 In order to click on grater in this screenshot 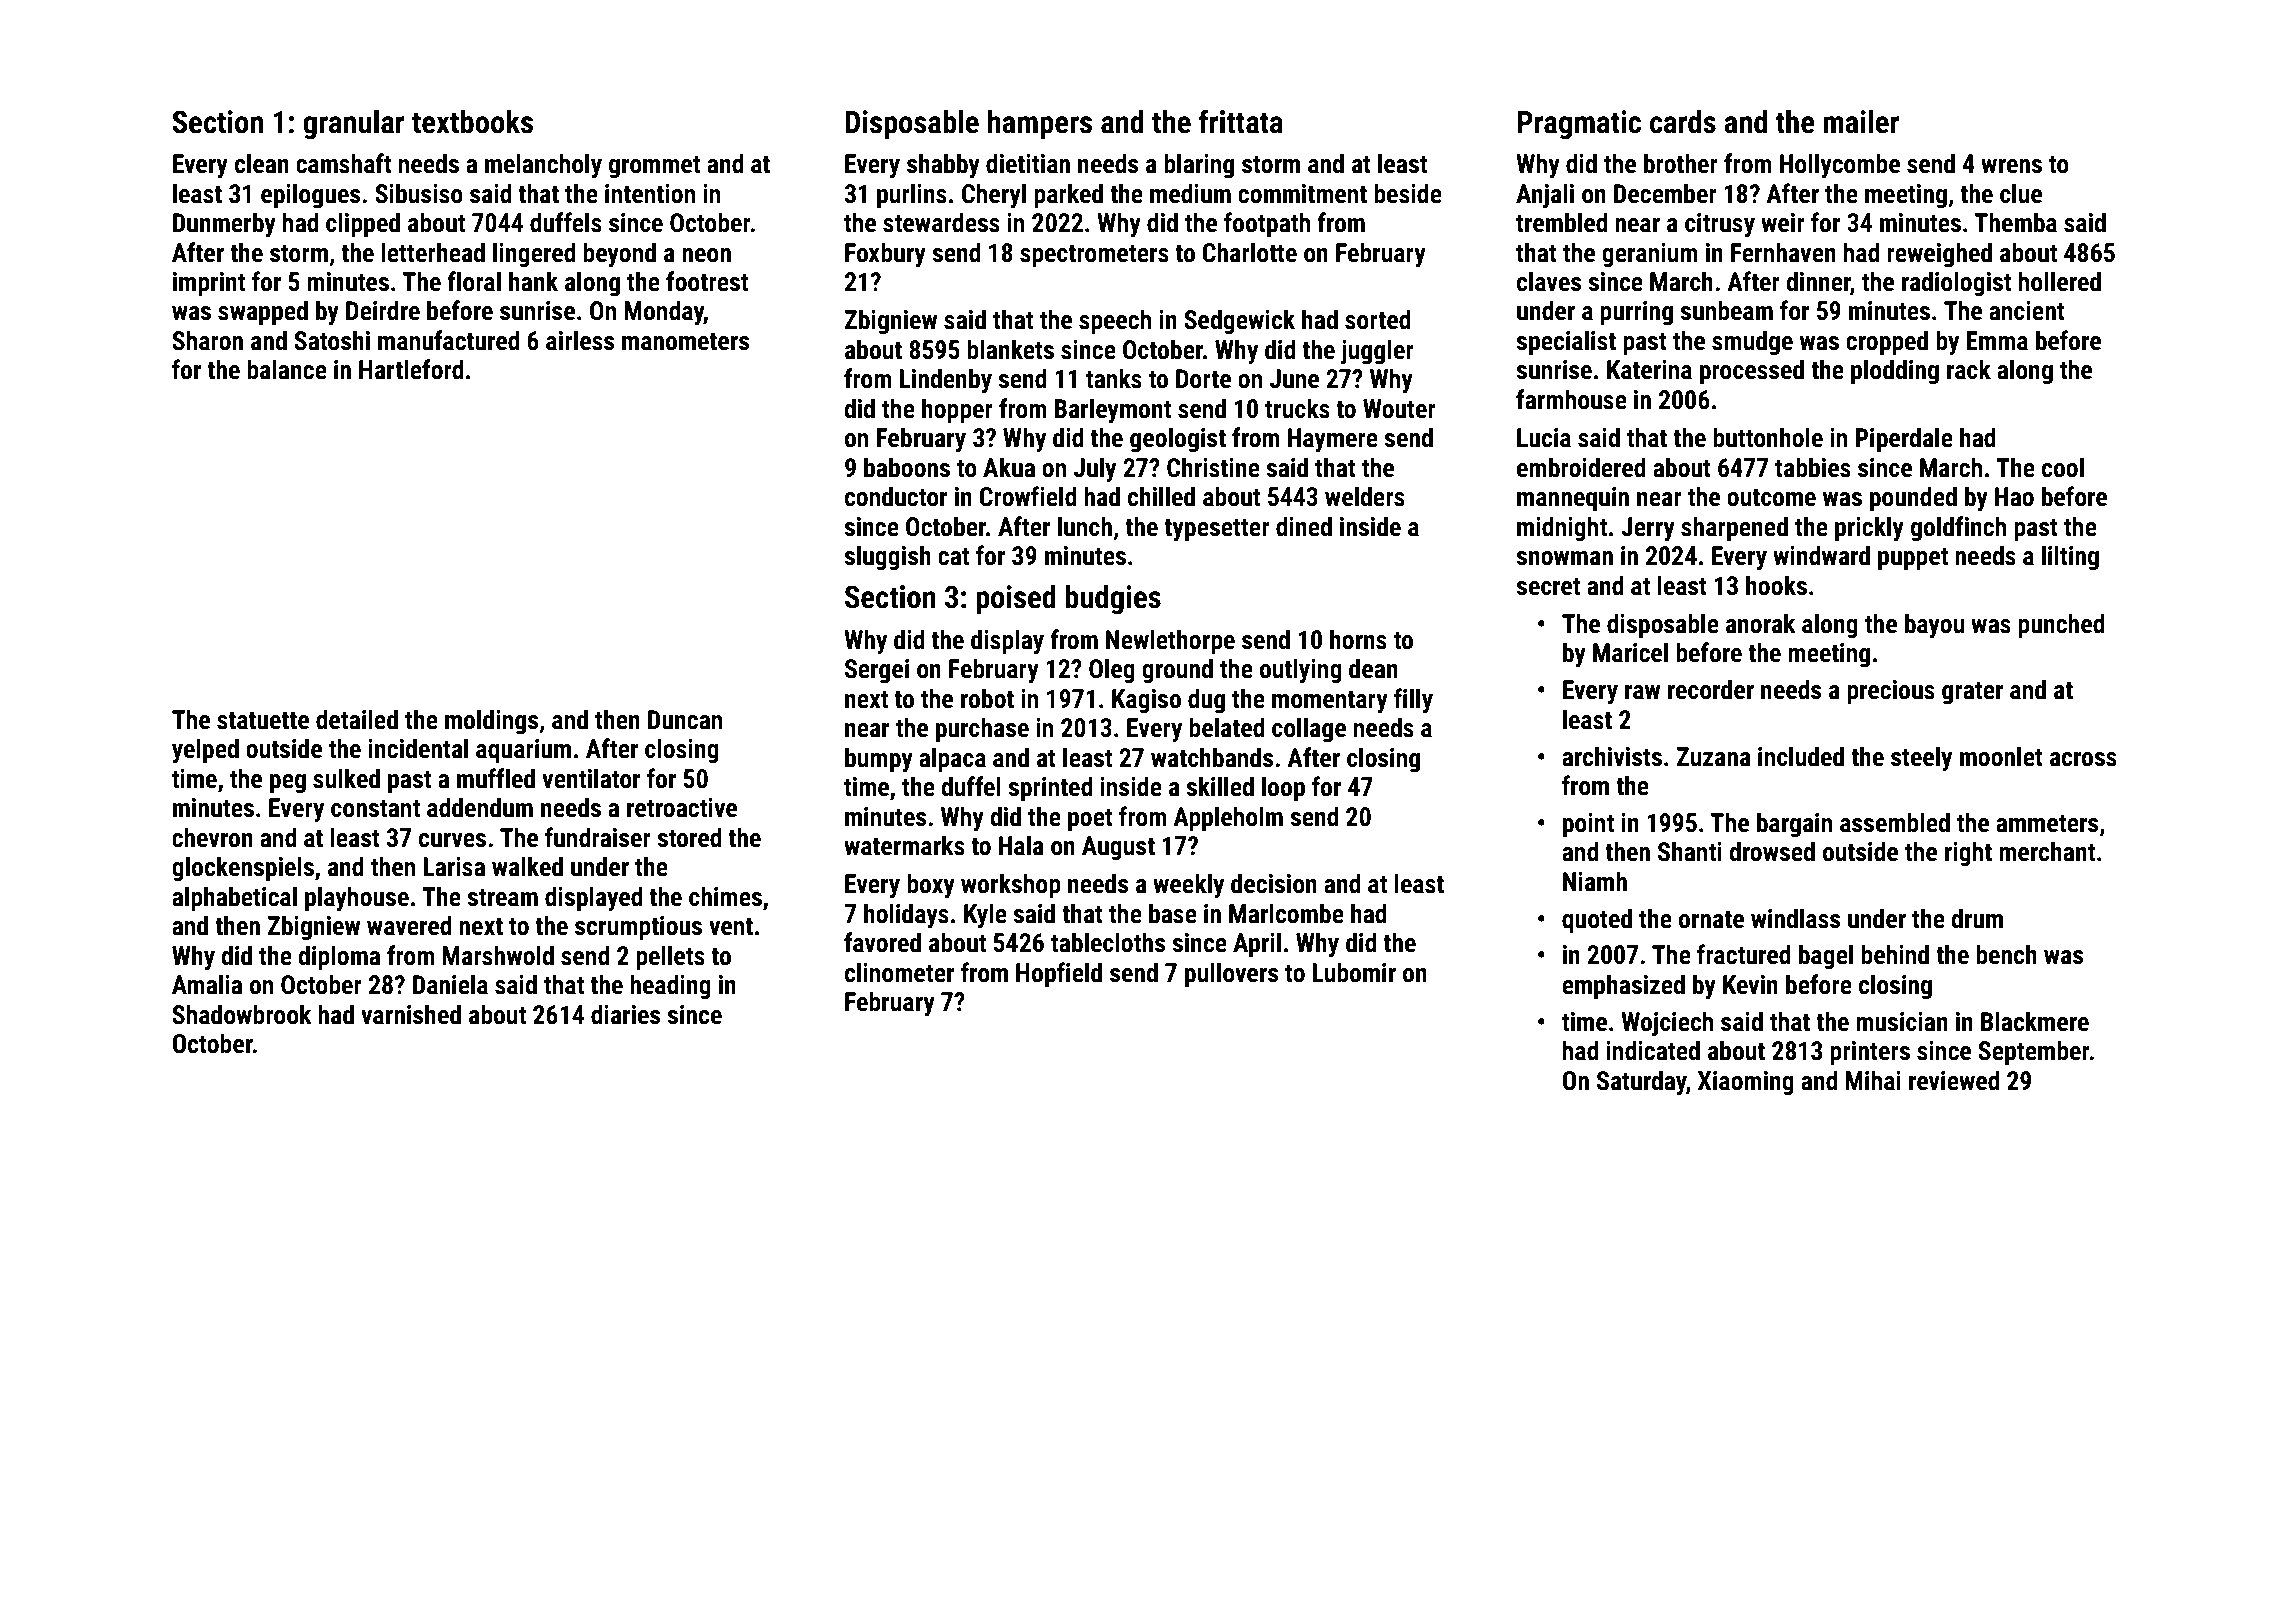, I will do `click(1972, 693)`.
